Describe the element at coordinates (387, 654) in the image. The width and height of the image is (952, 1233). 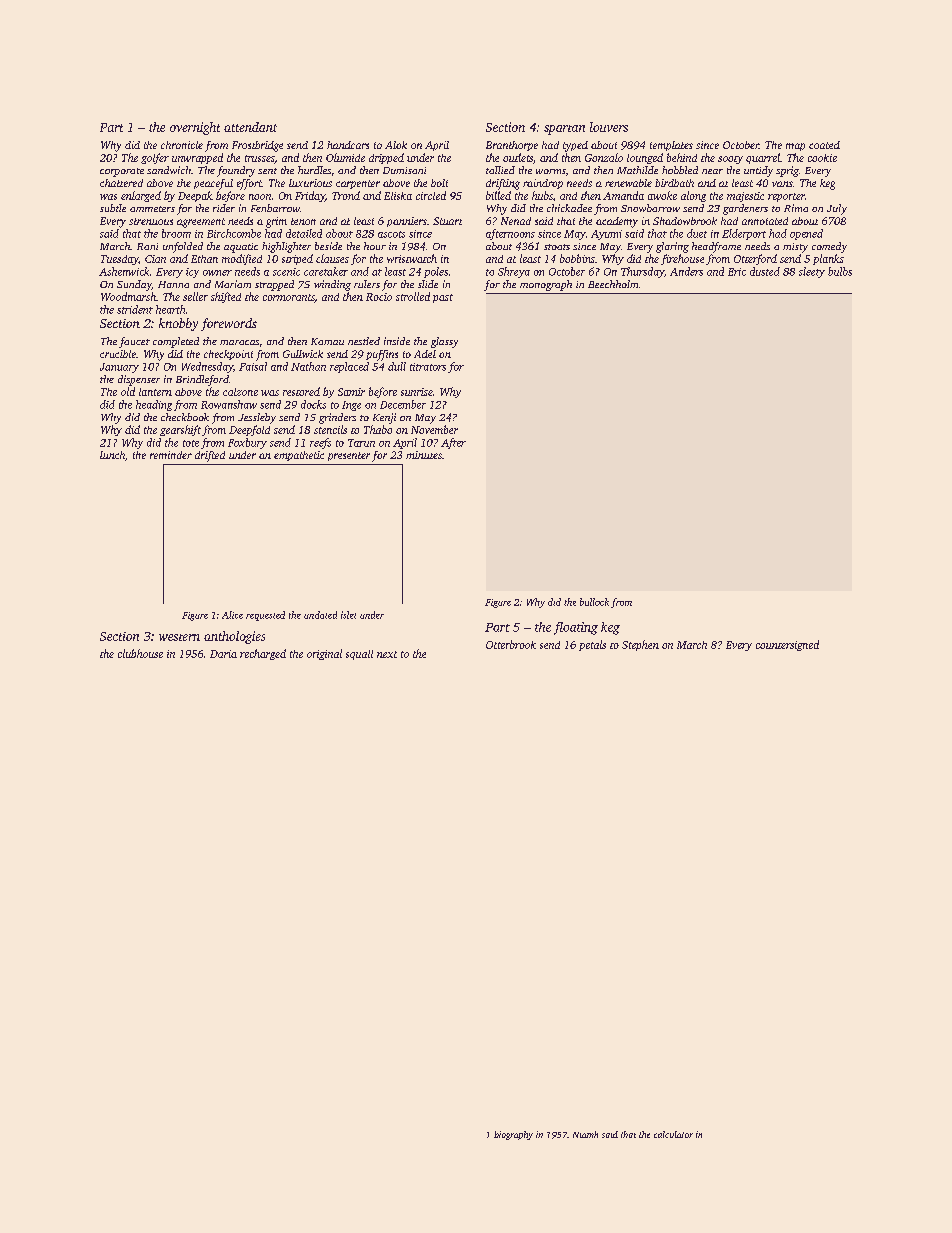
I see `next` at that location.
